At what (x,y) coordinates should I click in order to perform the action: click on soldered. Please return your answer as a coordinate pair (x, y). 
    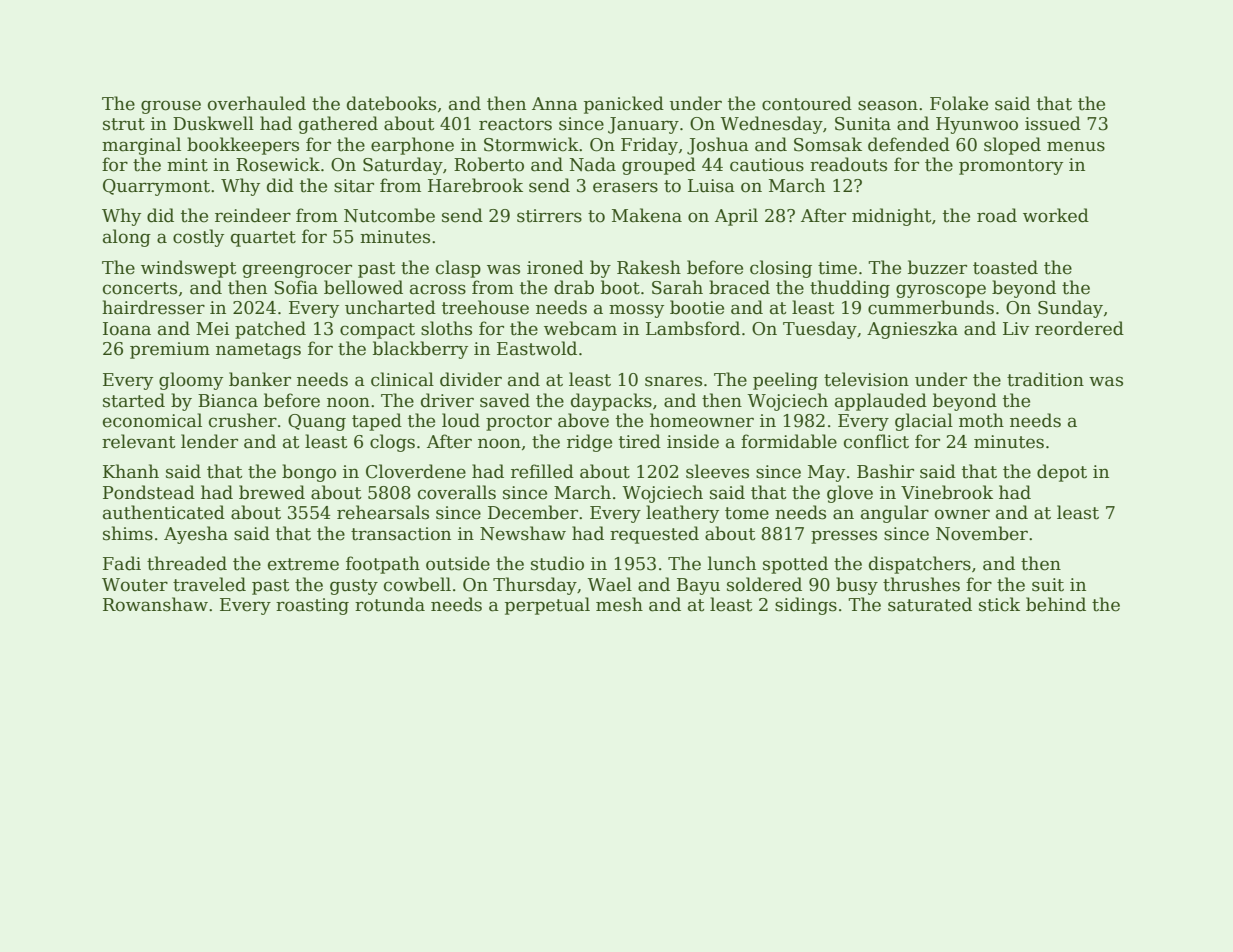
    Looking at the image, I should click on (764, 584).
